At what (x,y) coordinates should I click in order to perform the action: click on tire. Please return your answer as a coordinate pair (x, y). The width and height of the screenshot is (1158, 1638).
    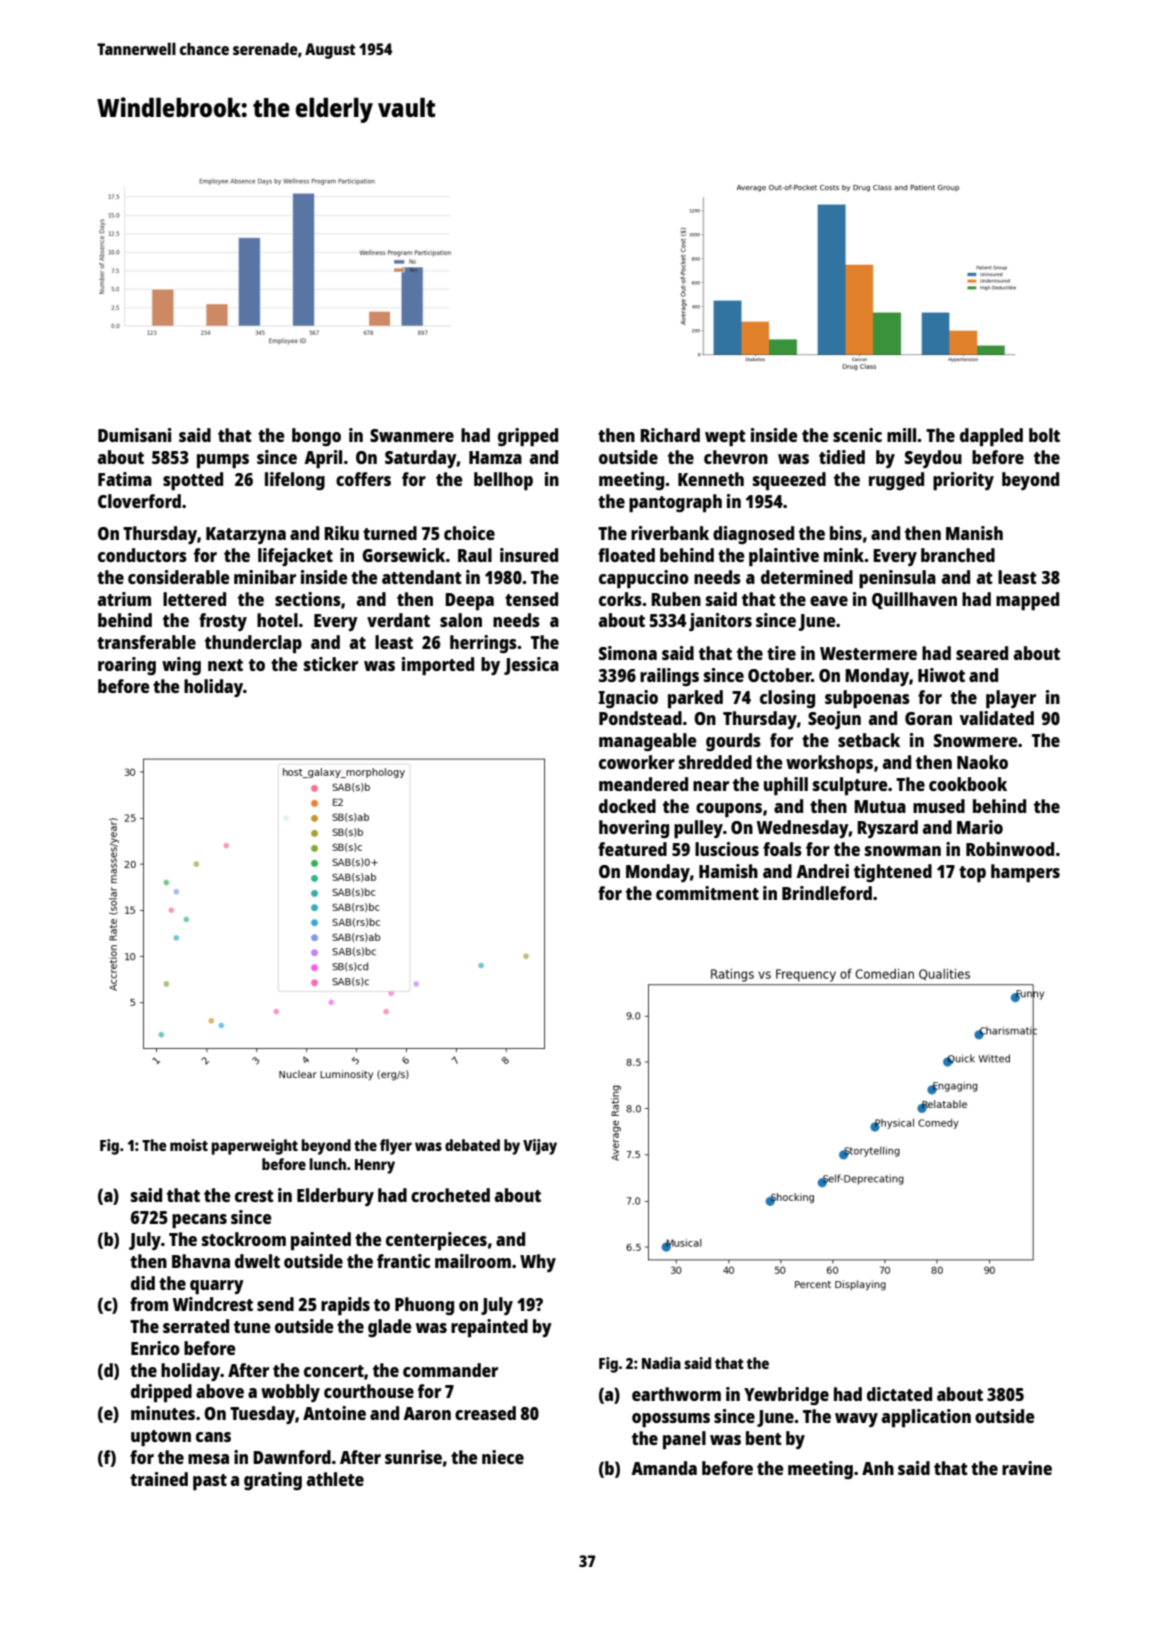
    Looking at the image, I should click on (781, 653).
